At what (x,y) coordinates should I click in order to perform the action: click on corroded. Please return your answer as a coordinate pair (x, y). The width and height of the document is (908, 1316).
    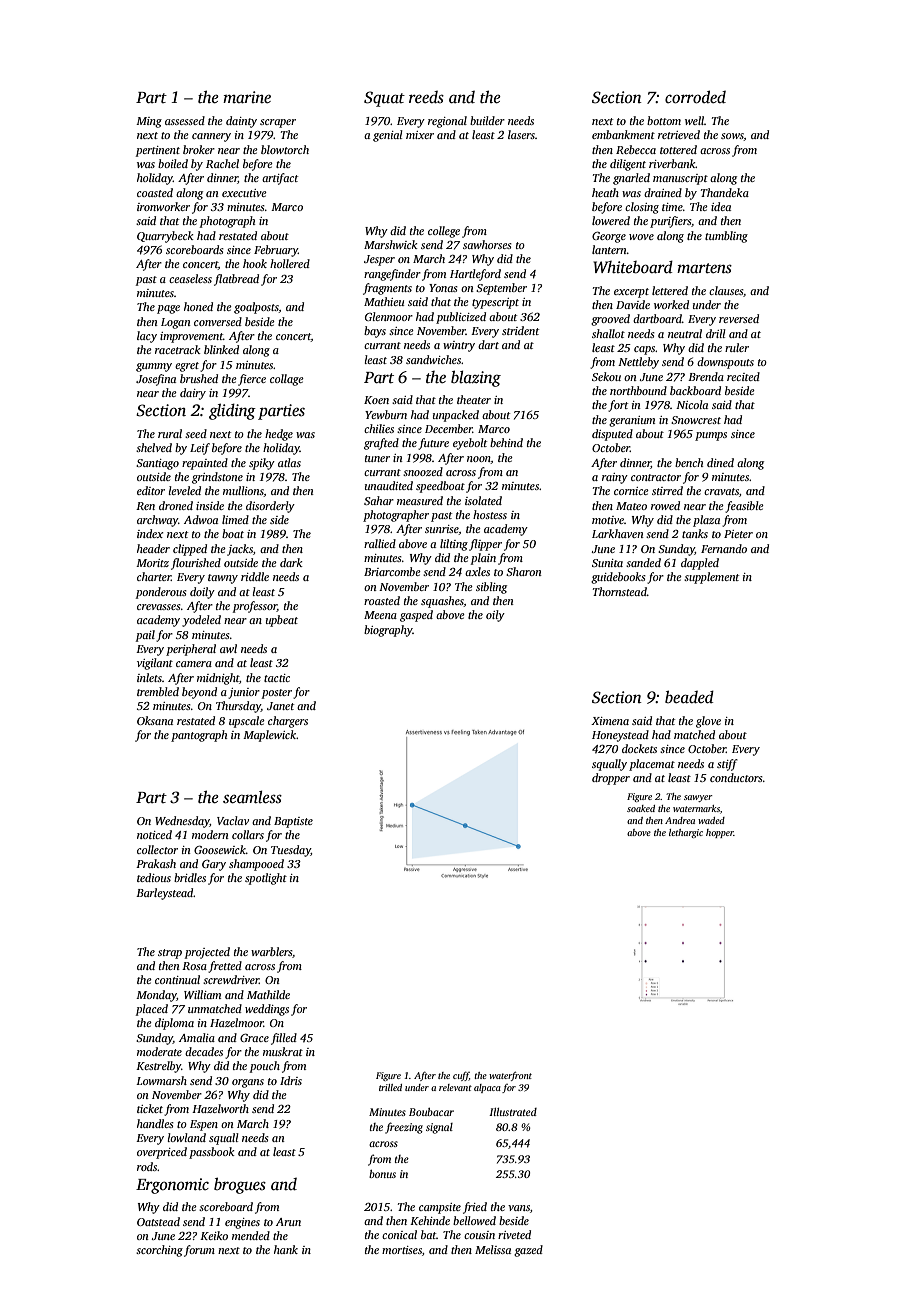
    Looking at the image, I should click on (695, 97).
